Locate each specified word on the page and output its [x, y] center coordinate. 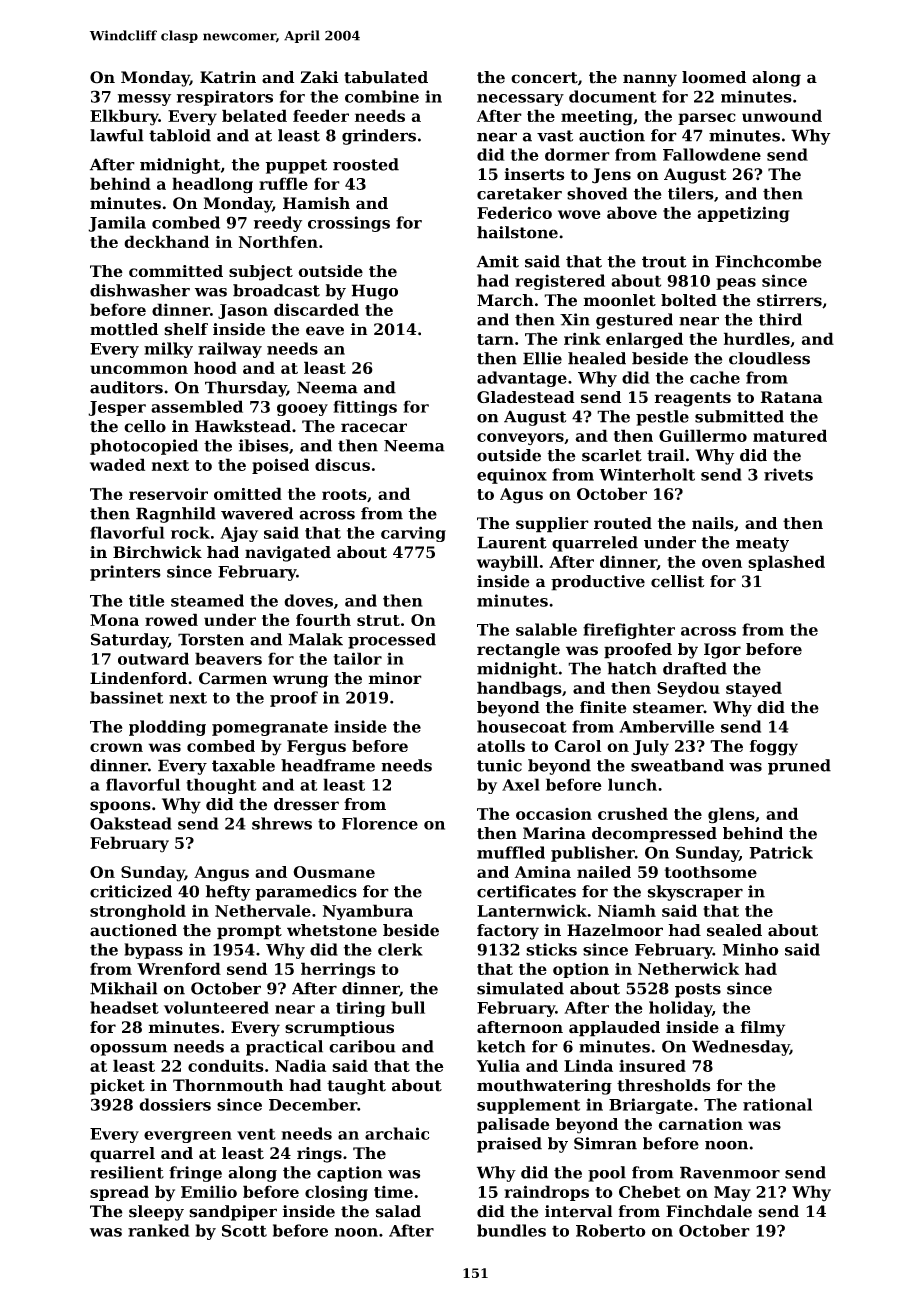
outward [153, 658]
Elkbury [124, 117]
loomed [714, 77]
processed [392, 641]
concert [544, 78]
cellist [678, 581]
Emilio [209, 1191]
